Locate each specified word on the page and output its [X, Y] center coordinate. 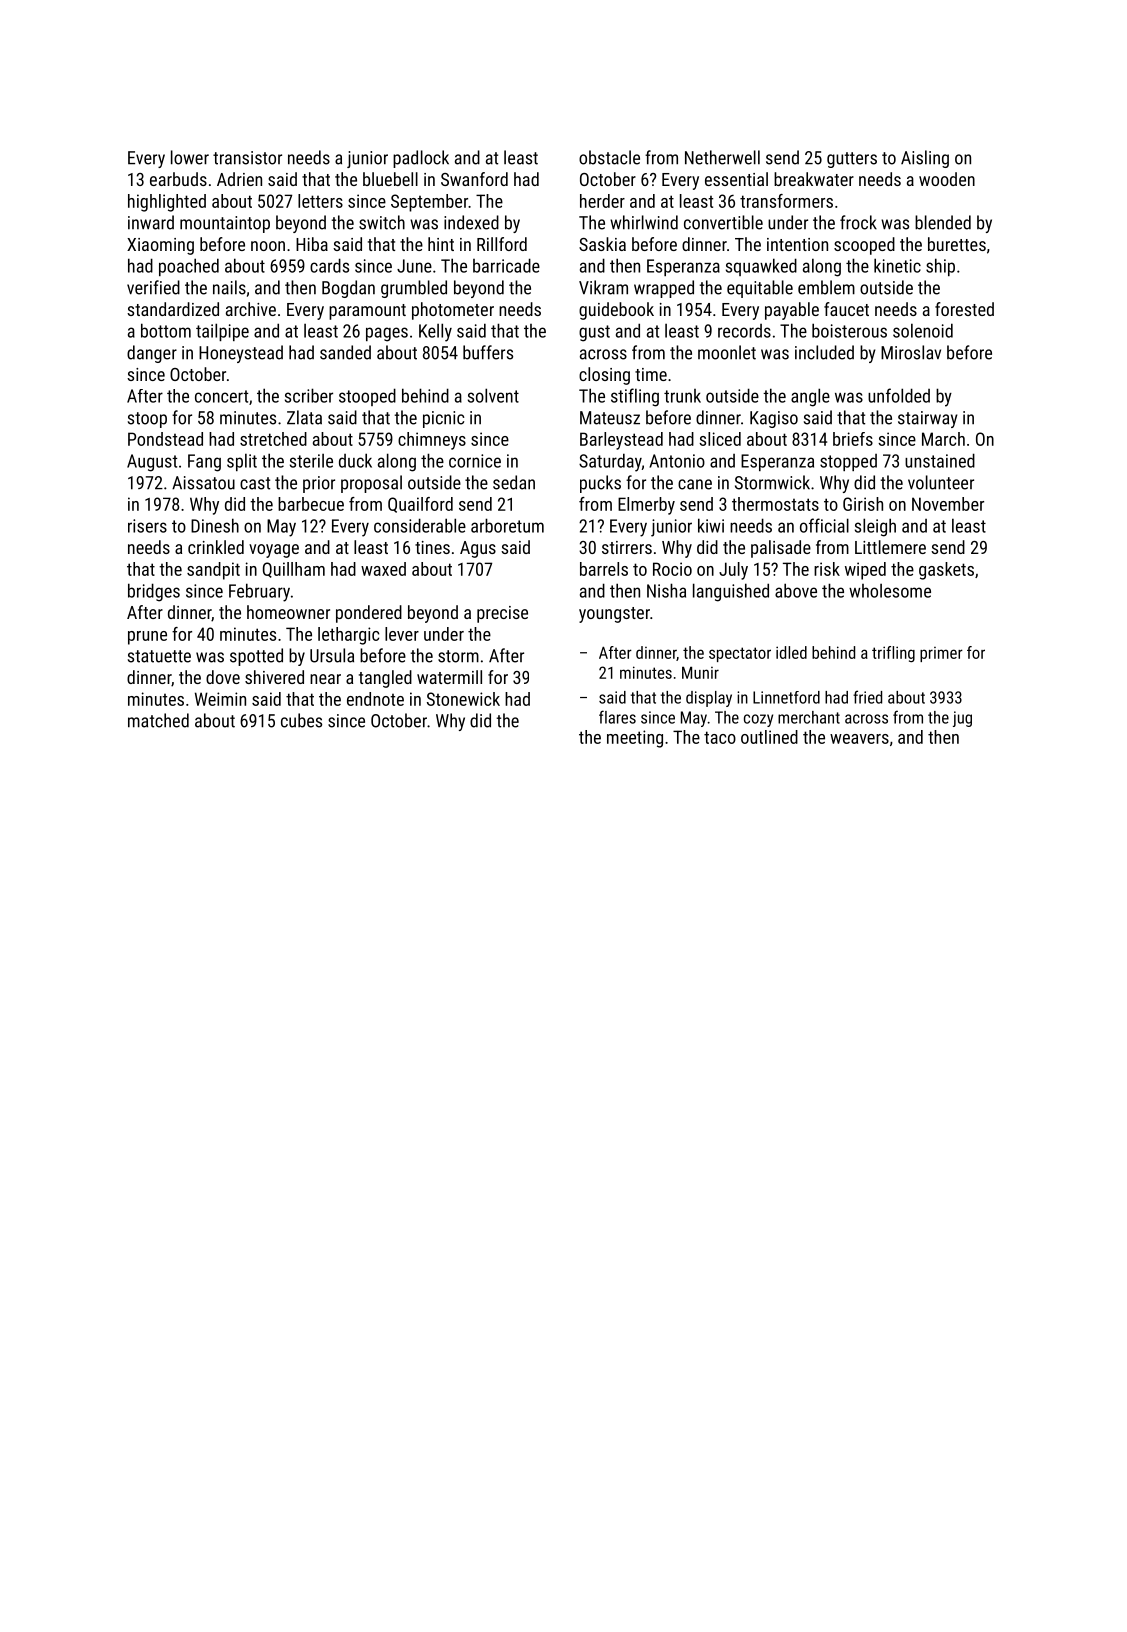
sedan [514, 482]
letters [320, 201]
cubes [301, 720]
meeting [635, 739]
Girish [863, 504]
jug [962, 719]
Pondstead [165, 439]
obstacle [609, 157]
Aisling [925, 159]
